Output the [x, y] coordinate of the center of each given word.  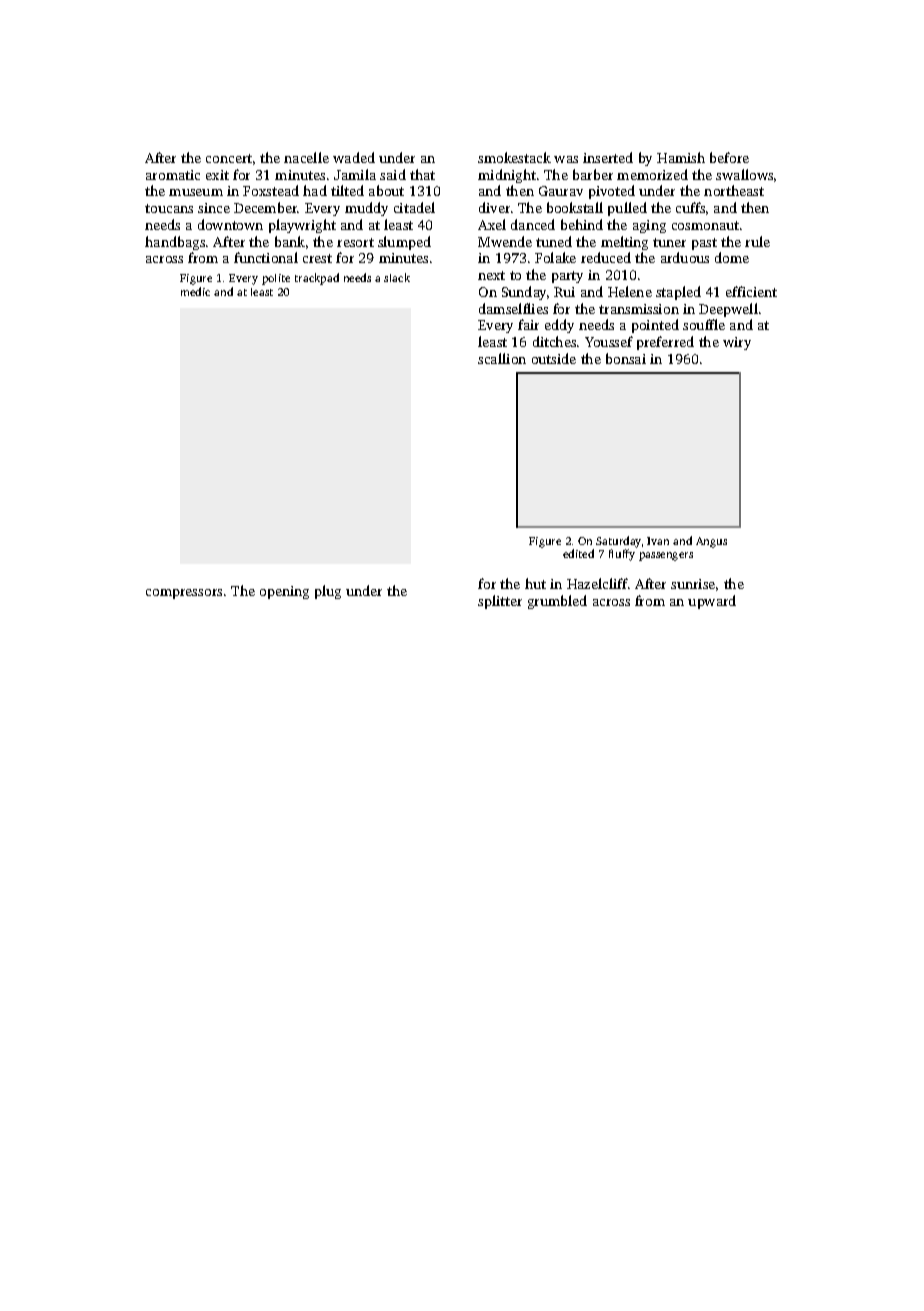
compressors [184, 594]
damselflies [513, 308]
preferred [665, 343]
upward [712, 602]
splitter [500, 602]
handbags [175, 243]
